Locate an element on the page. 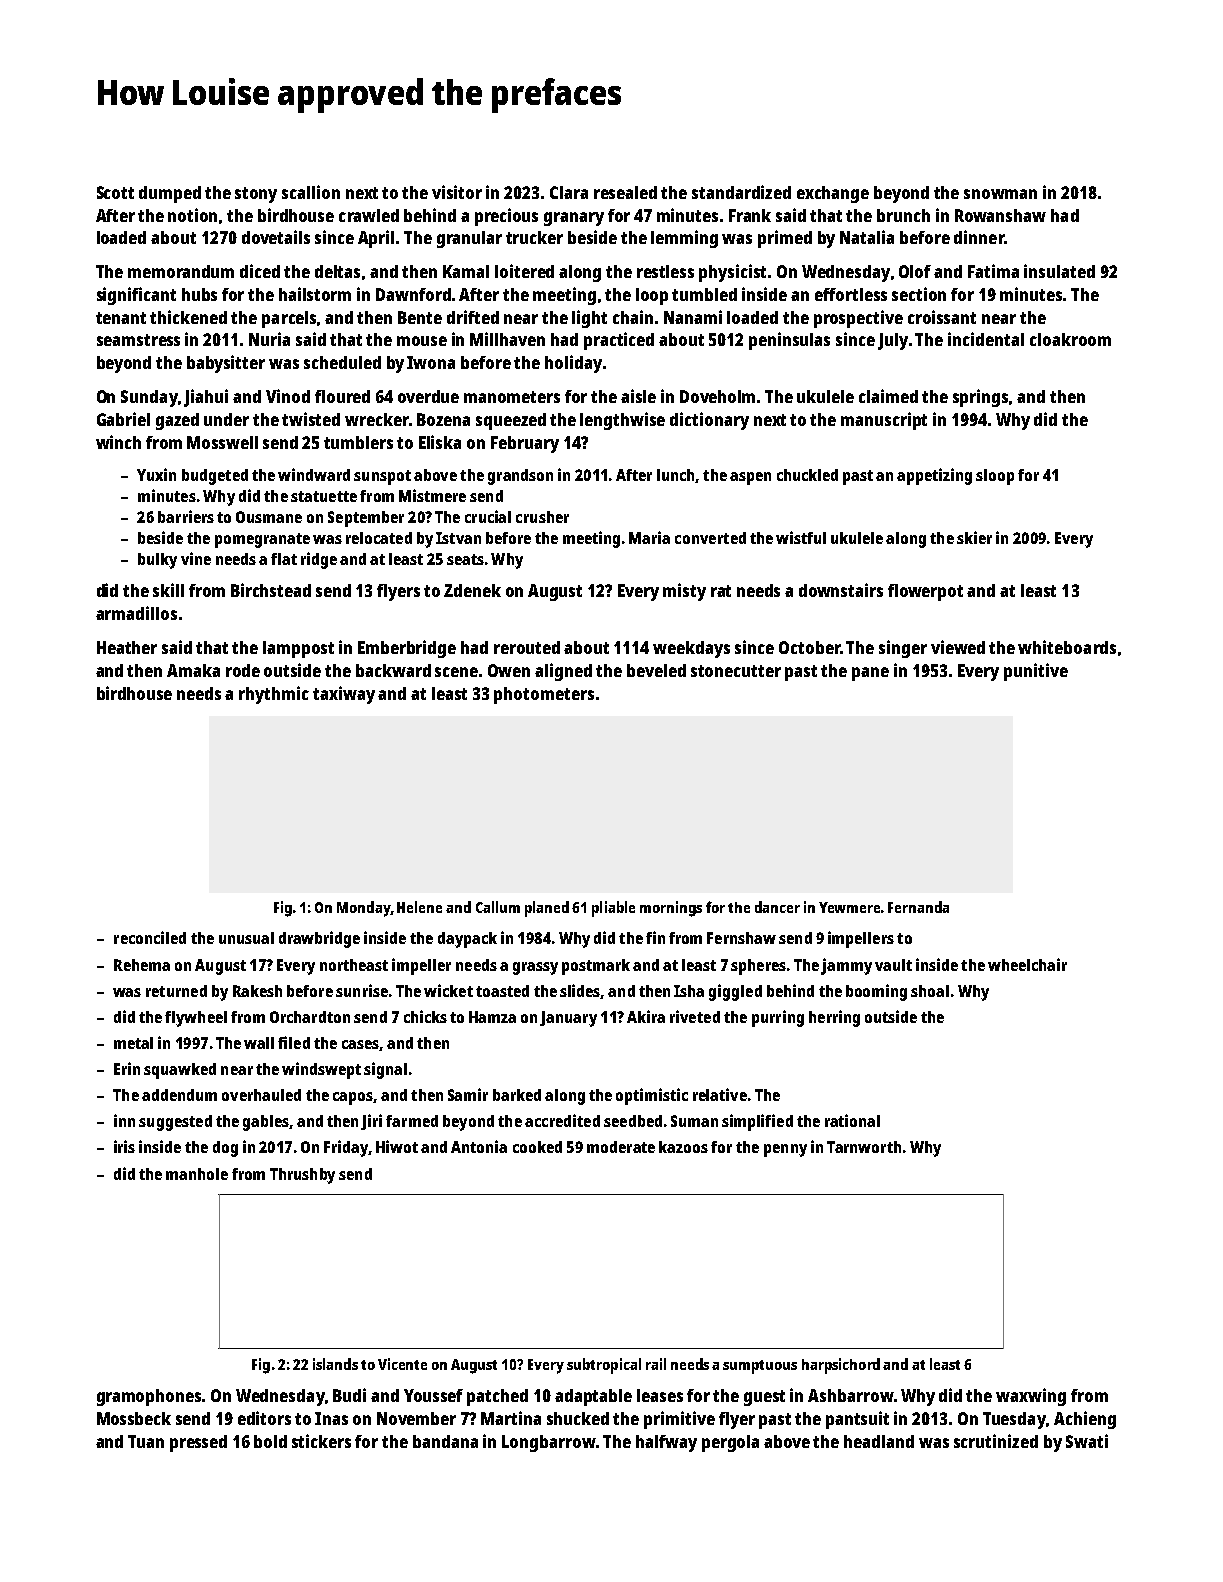 The width and height of the document is (1223, 1582). croissant is located at coordinates (942, 317).
